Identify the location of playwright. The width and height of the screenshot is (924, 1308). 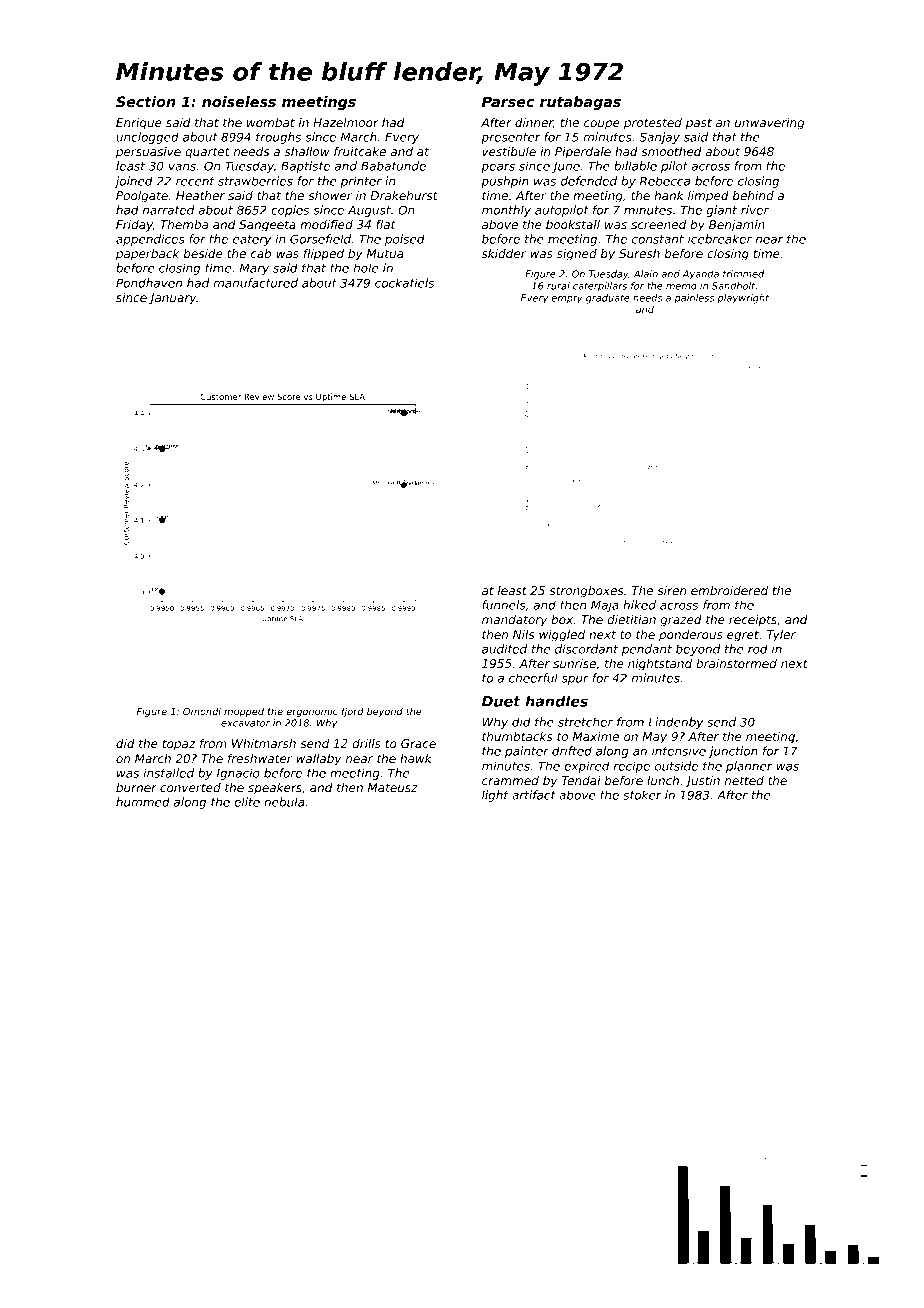
(743, 299).
